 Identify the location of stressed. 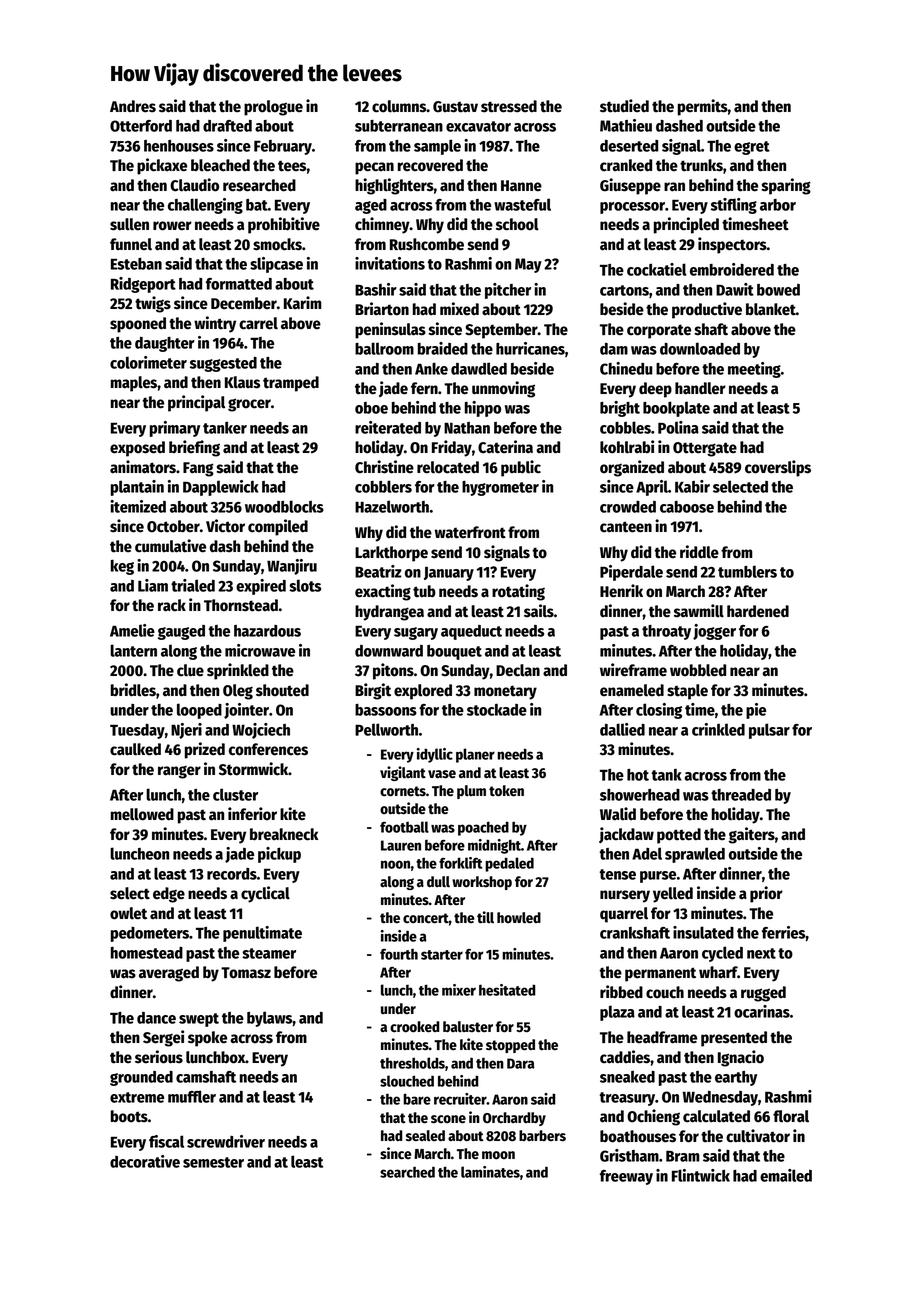
(509, 106).
